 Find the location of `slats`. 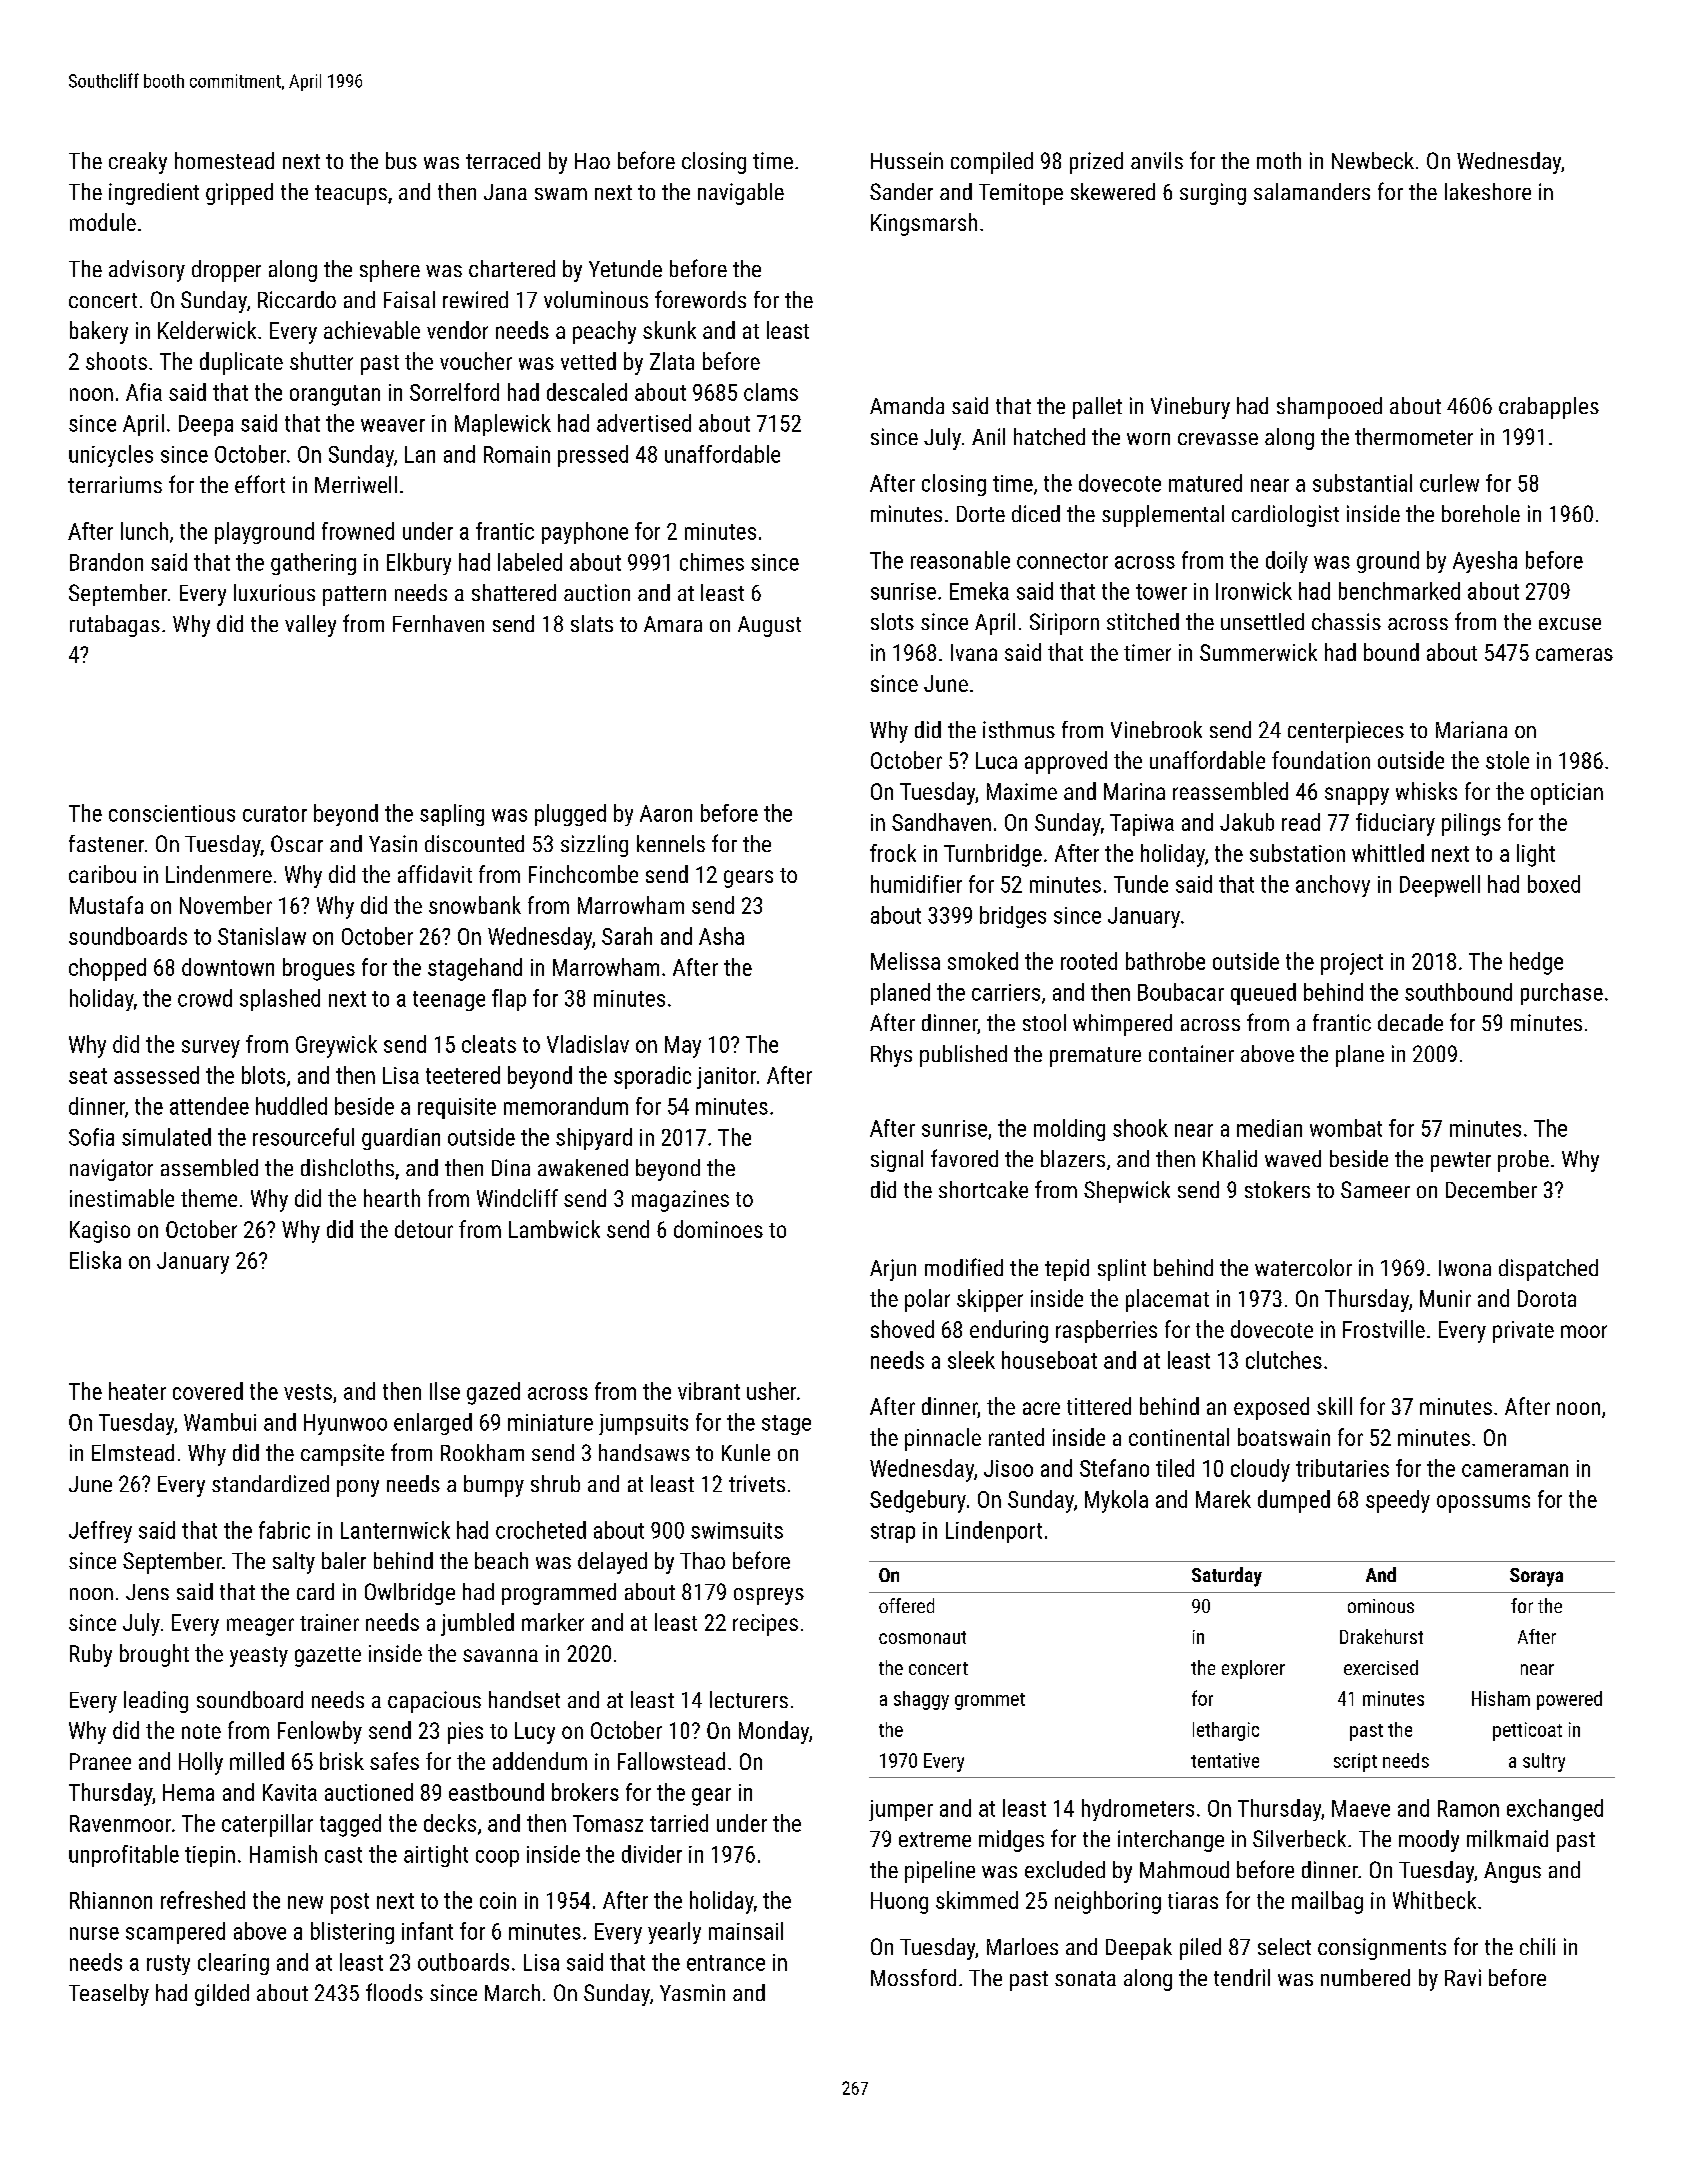

slats is located at coordinates (592, 623).
